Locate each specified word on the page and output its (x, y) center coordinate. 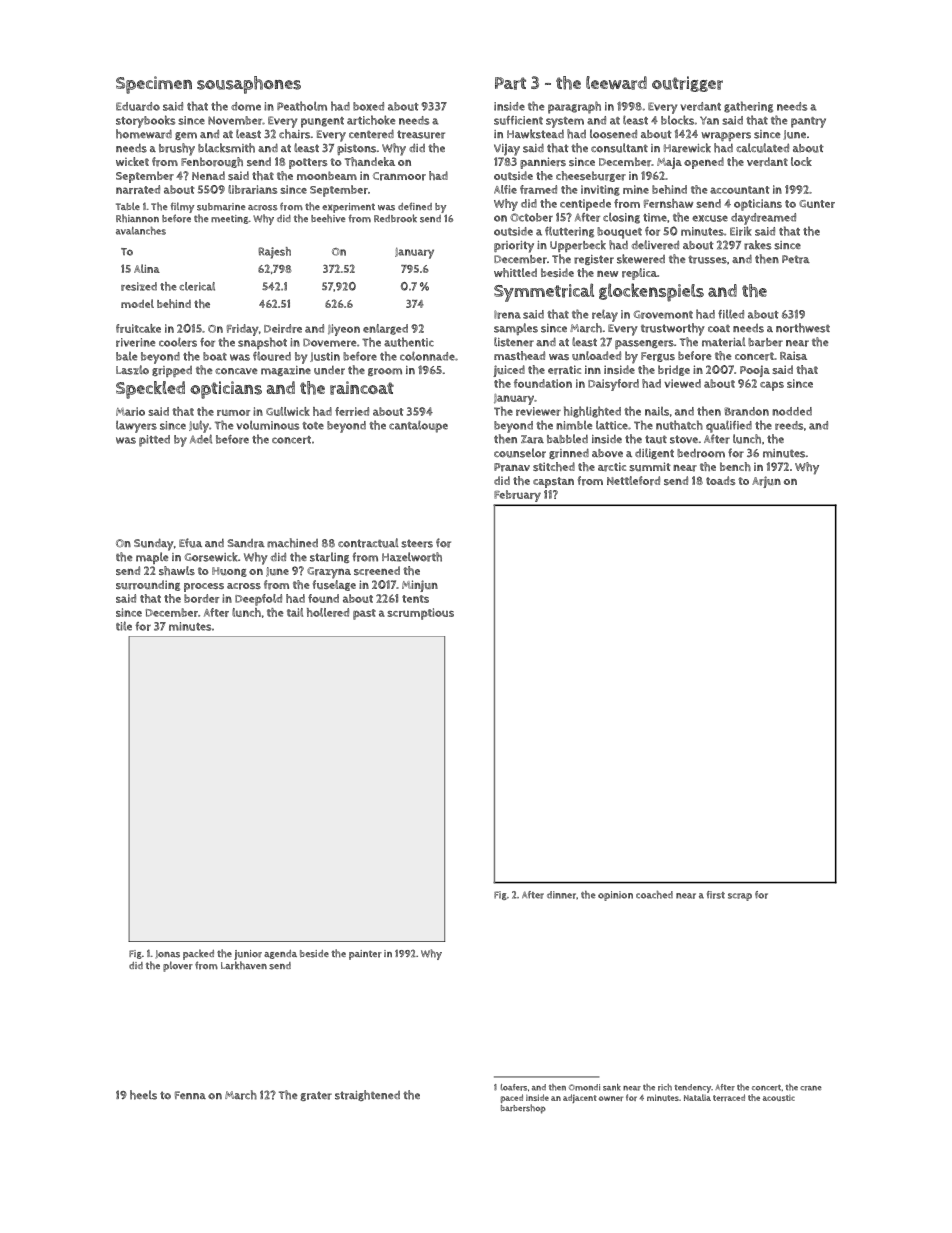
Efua (190, 543)
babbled (567, 439)
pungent (322, 122)
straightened (367, 1095)
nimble (574, 425)
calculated (762, 148)
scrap (740, 897)
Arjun (766, 482)
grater (316, 1096)
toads (721, 480)
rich (665, 1087)
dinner (561, 895)
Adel (201, 439)
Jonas (168, 954)
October (531, 217)
